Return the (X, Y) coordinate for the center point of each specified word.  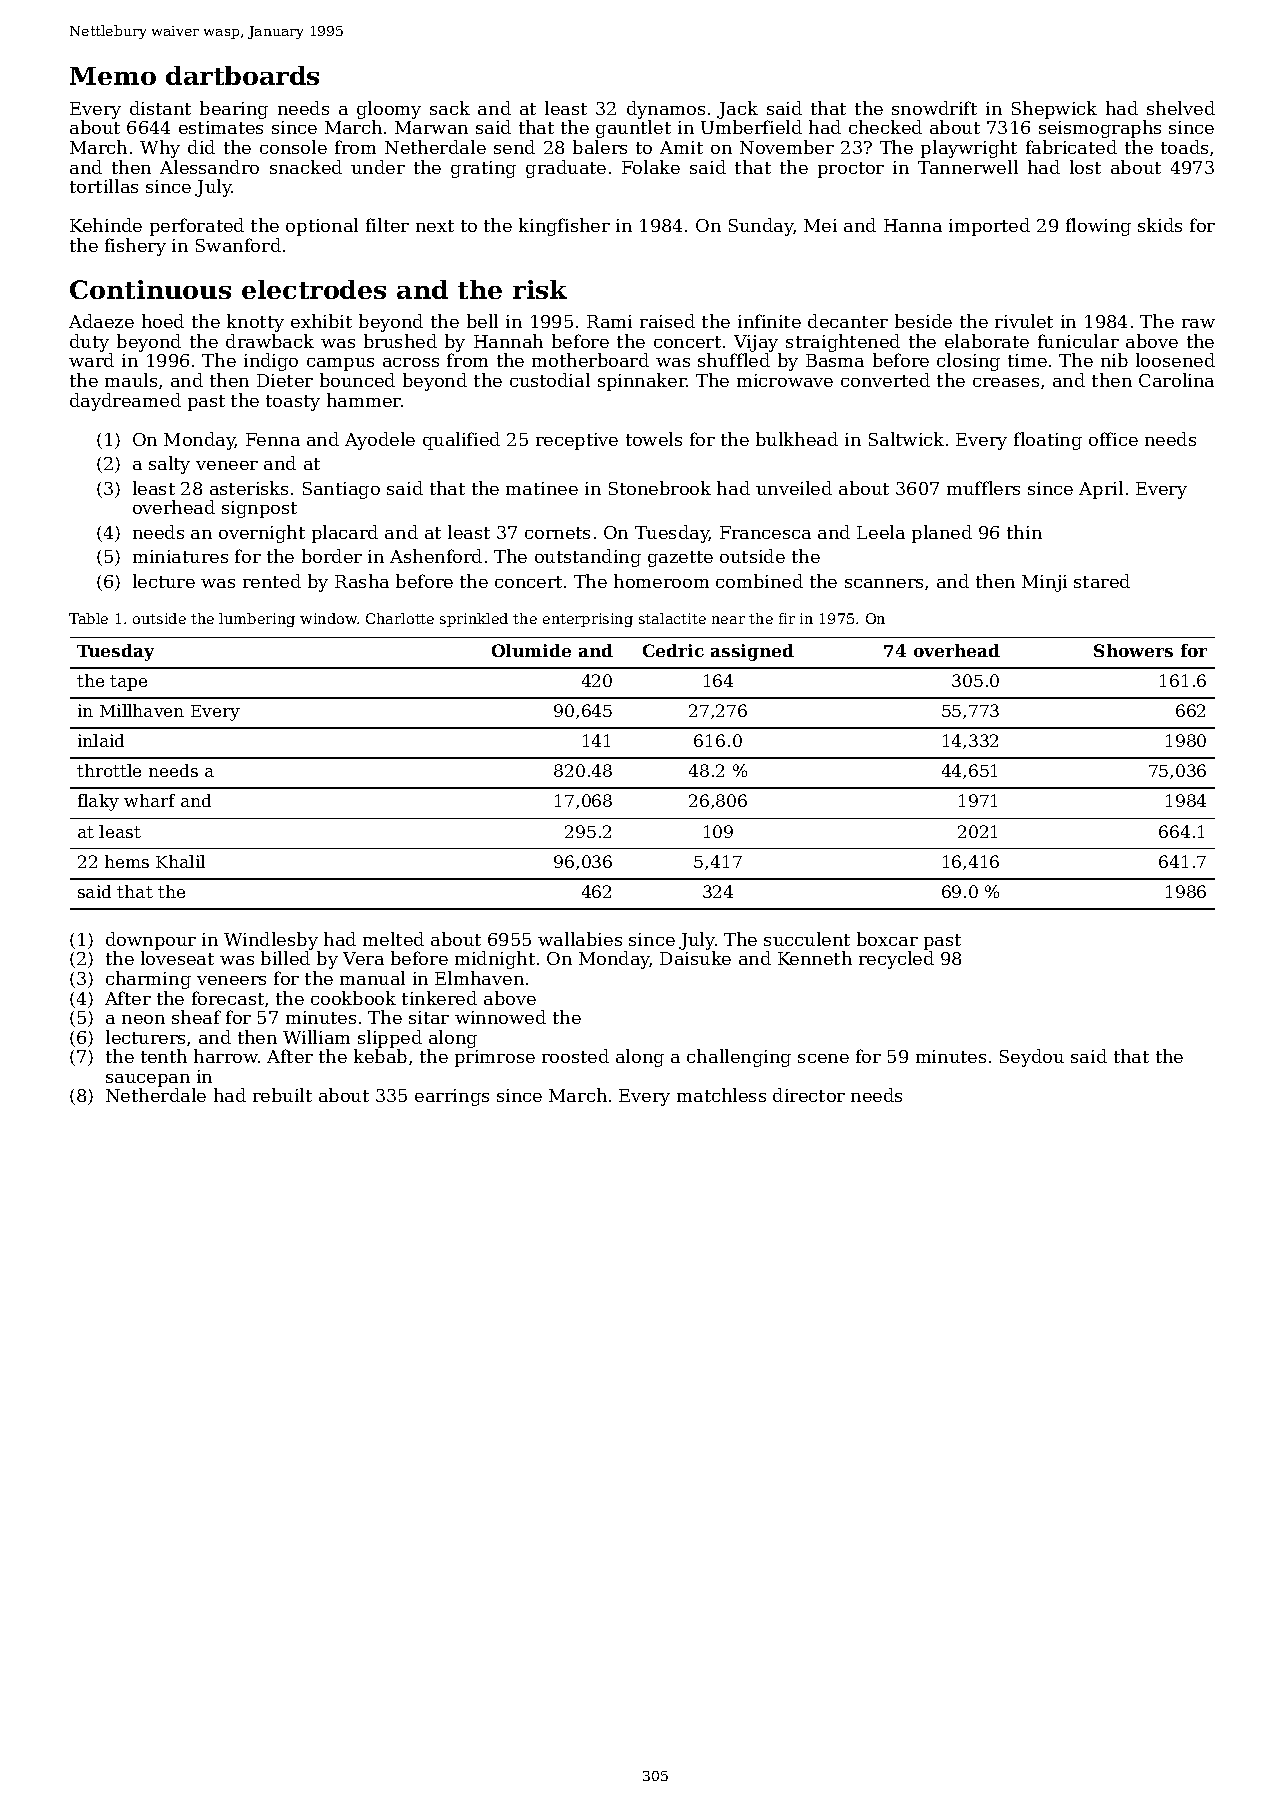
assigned (752, 652)
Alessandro (209, 167)
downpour (151, 941)
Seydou (1032, 1058)
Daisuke (695, 958)
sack (450, 108)
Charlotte (400, 618)
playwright (969, 149)
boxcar (887, 939)
